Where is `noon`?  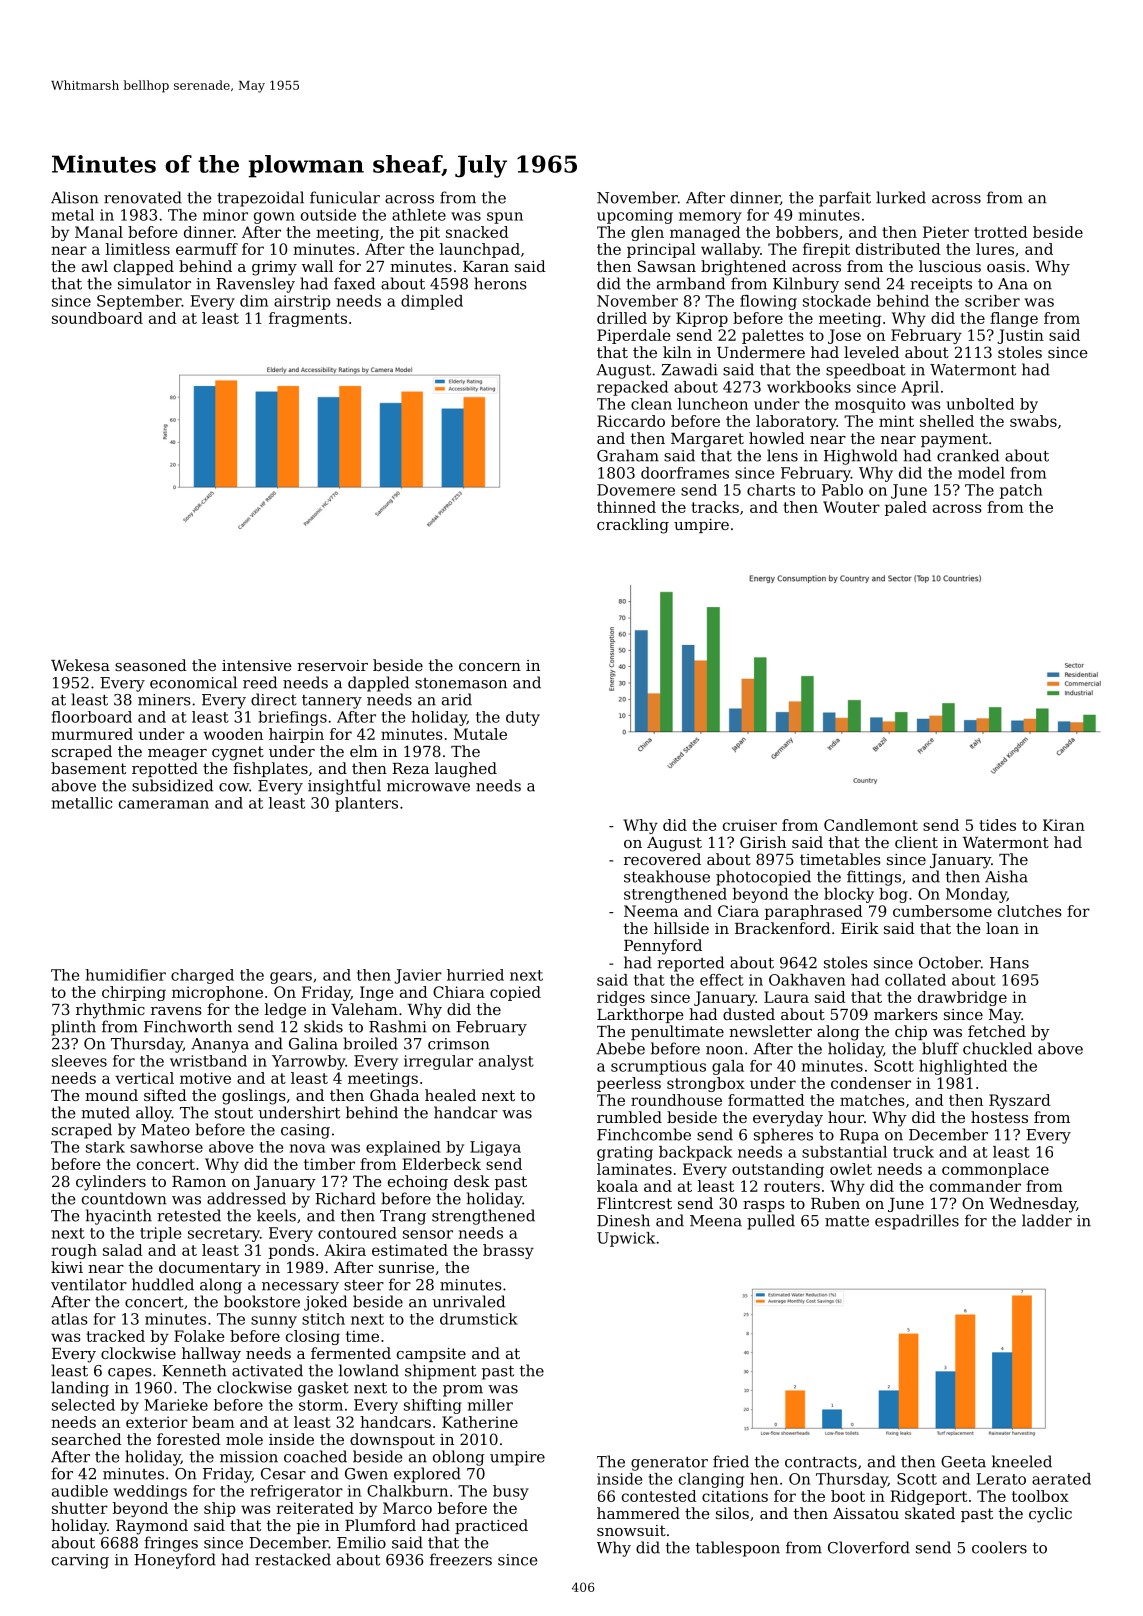 noon is located at coordinates (724, 1050).
